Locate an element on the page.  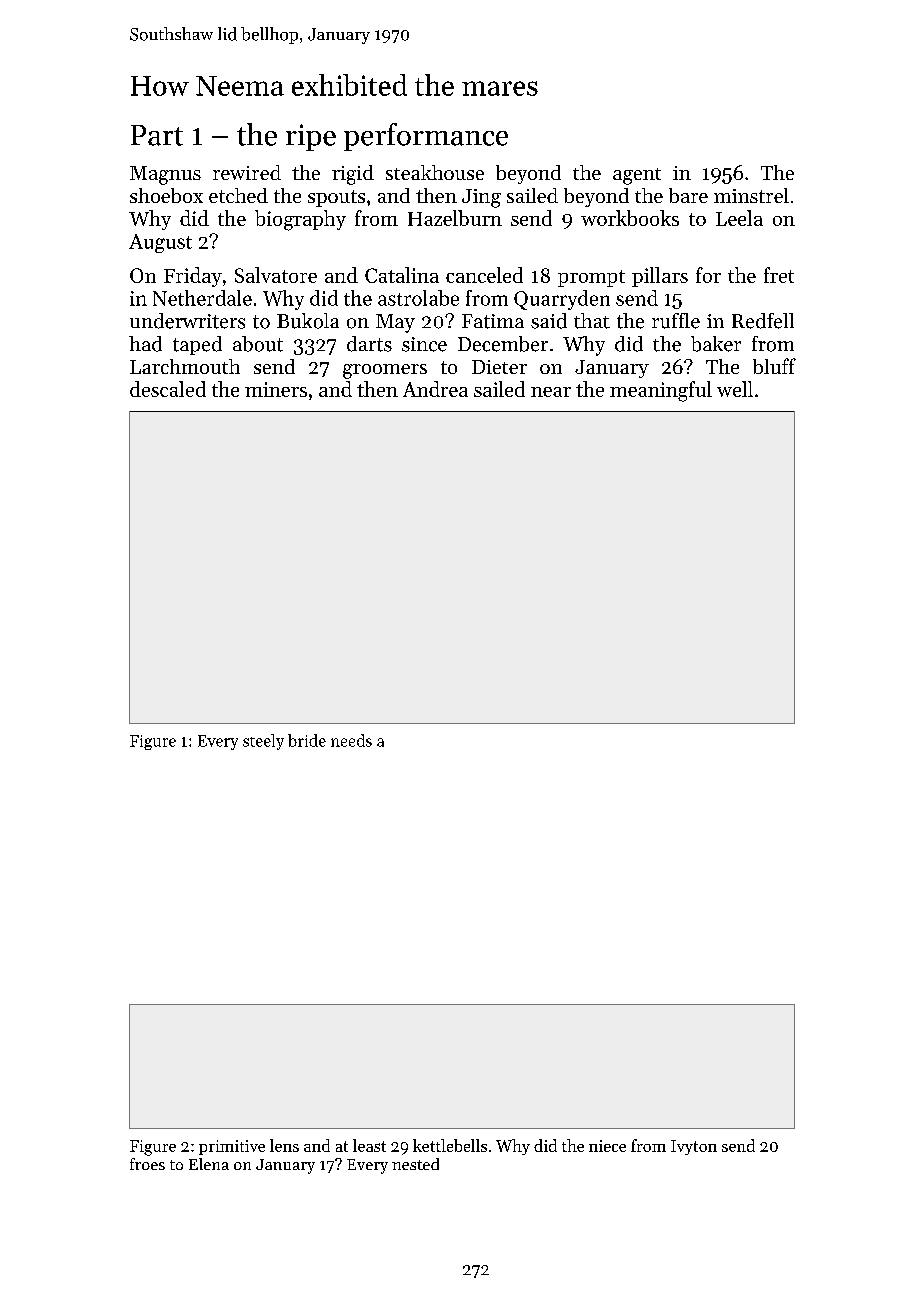
descaled is located at coordinates (168, 389).
